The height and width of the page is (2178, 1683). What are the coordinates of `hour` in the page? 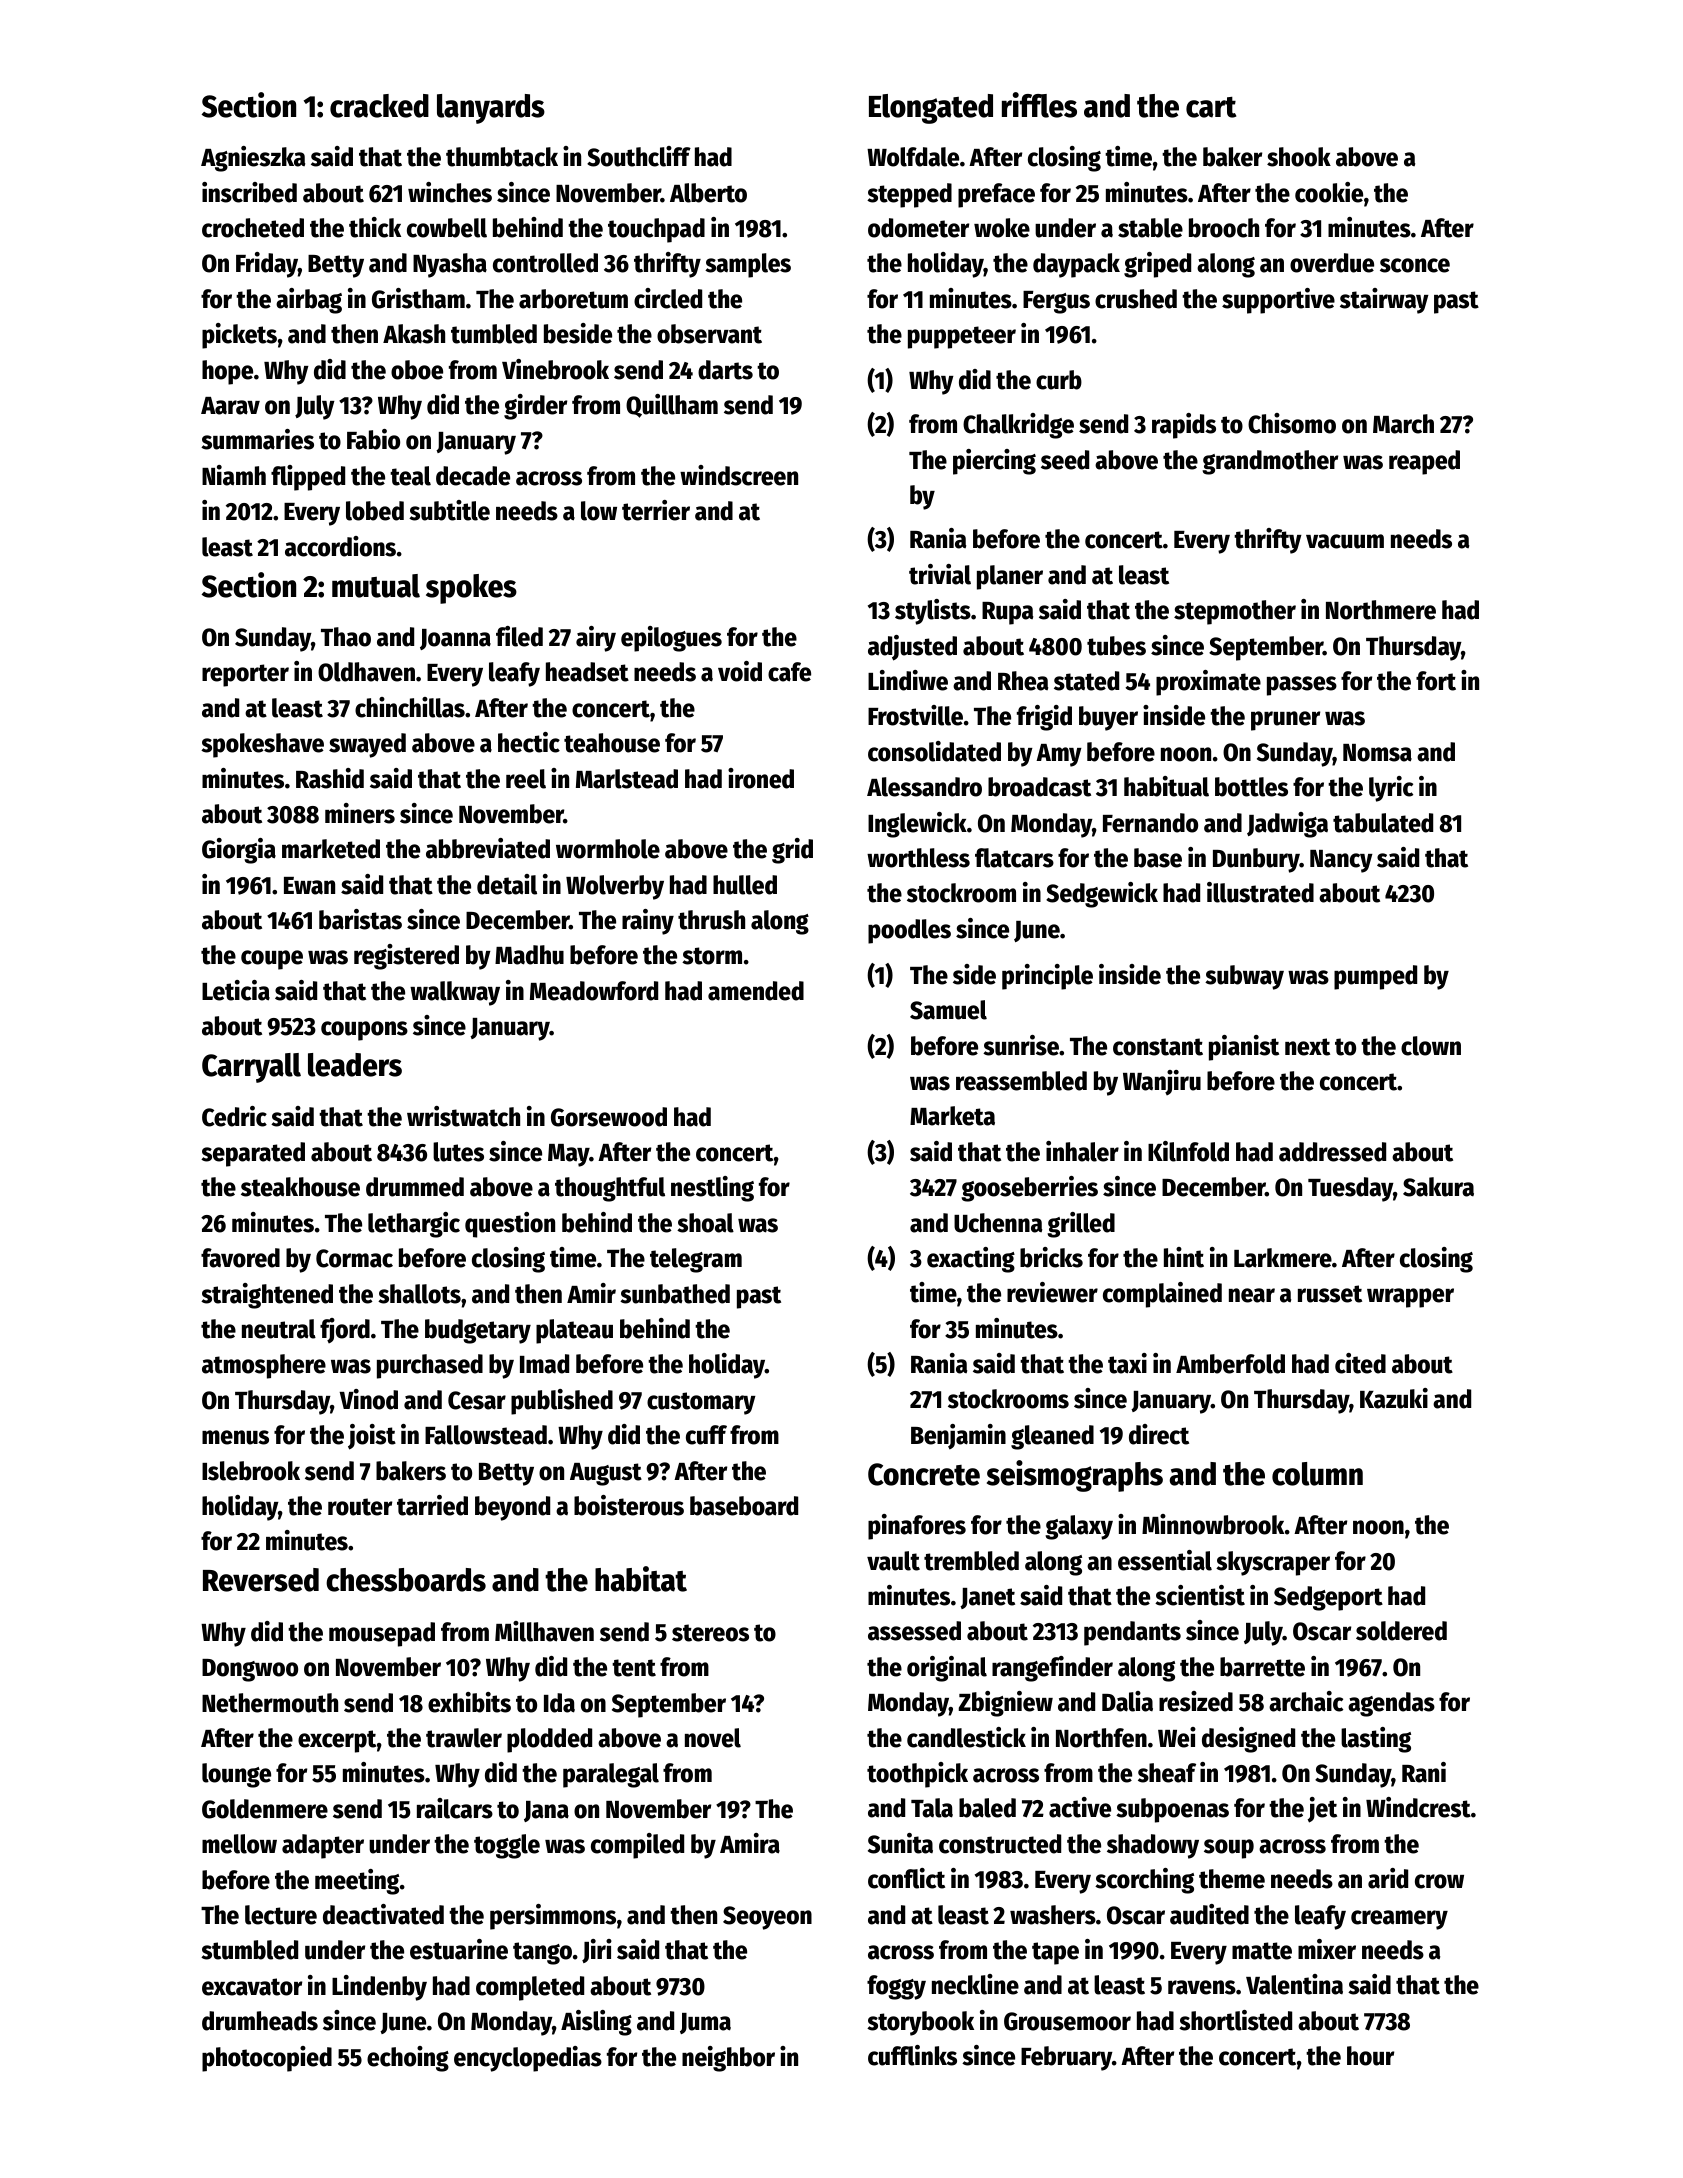 It's located at (1370, 2056).
